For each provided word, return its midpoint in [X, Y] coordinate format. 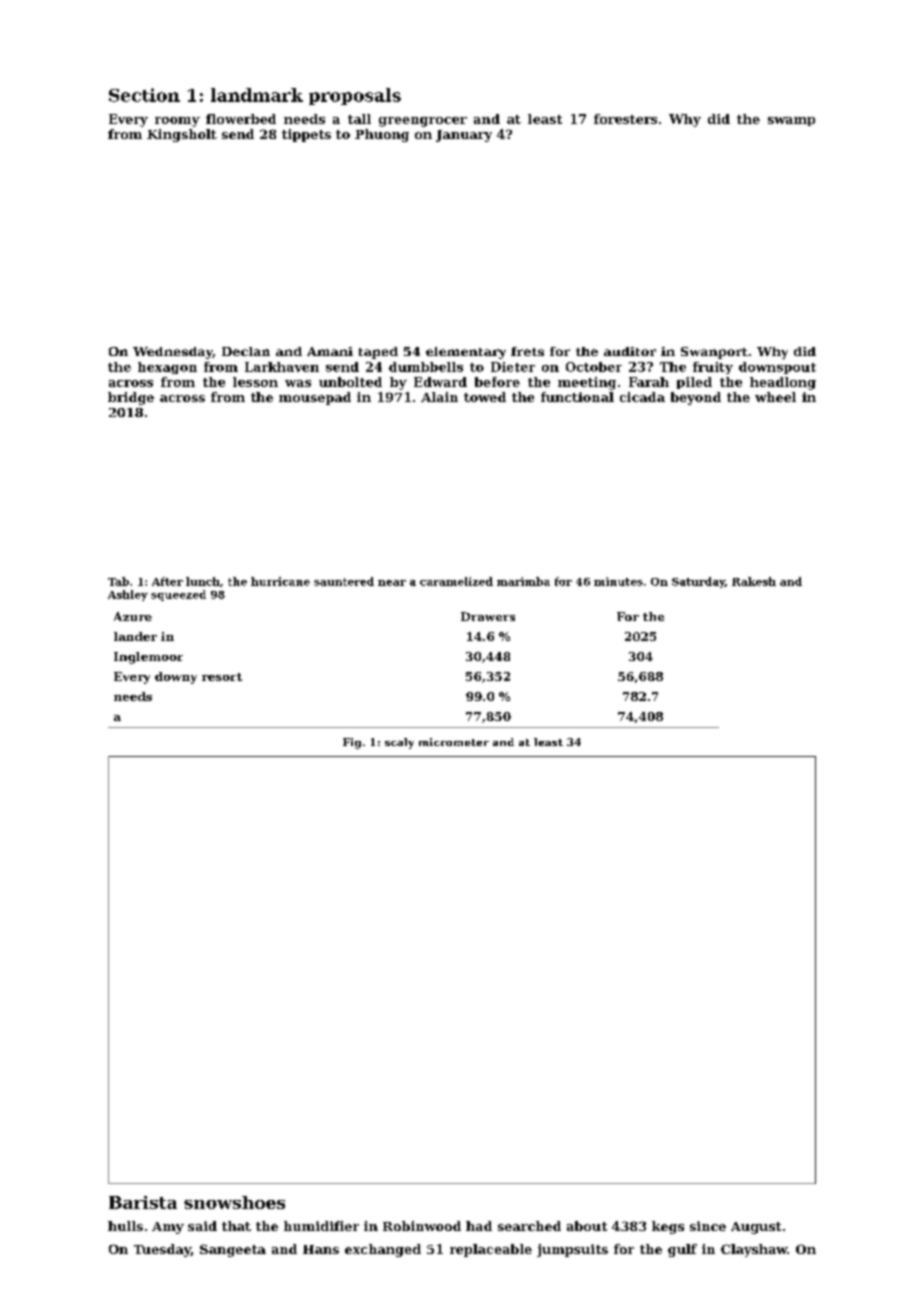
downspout [777, 368]
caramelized [456, 581]
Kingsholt [182, 135]
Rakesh [754, 581]
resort [222, 677]
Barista [143, 1202]
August [756, 1228]
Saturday [698, 582]
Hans [321, 1249]
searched [529, 1226]
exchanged [383, 1250]
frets [527, 351]
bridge [131, 398]
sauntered [344, 581]
